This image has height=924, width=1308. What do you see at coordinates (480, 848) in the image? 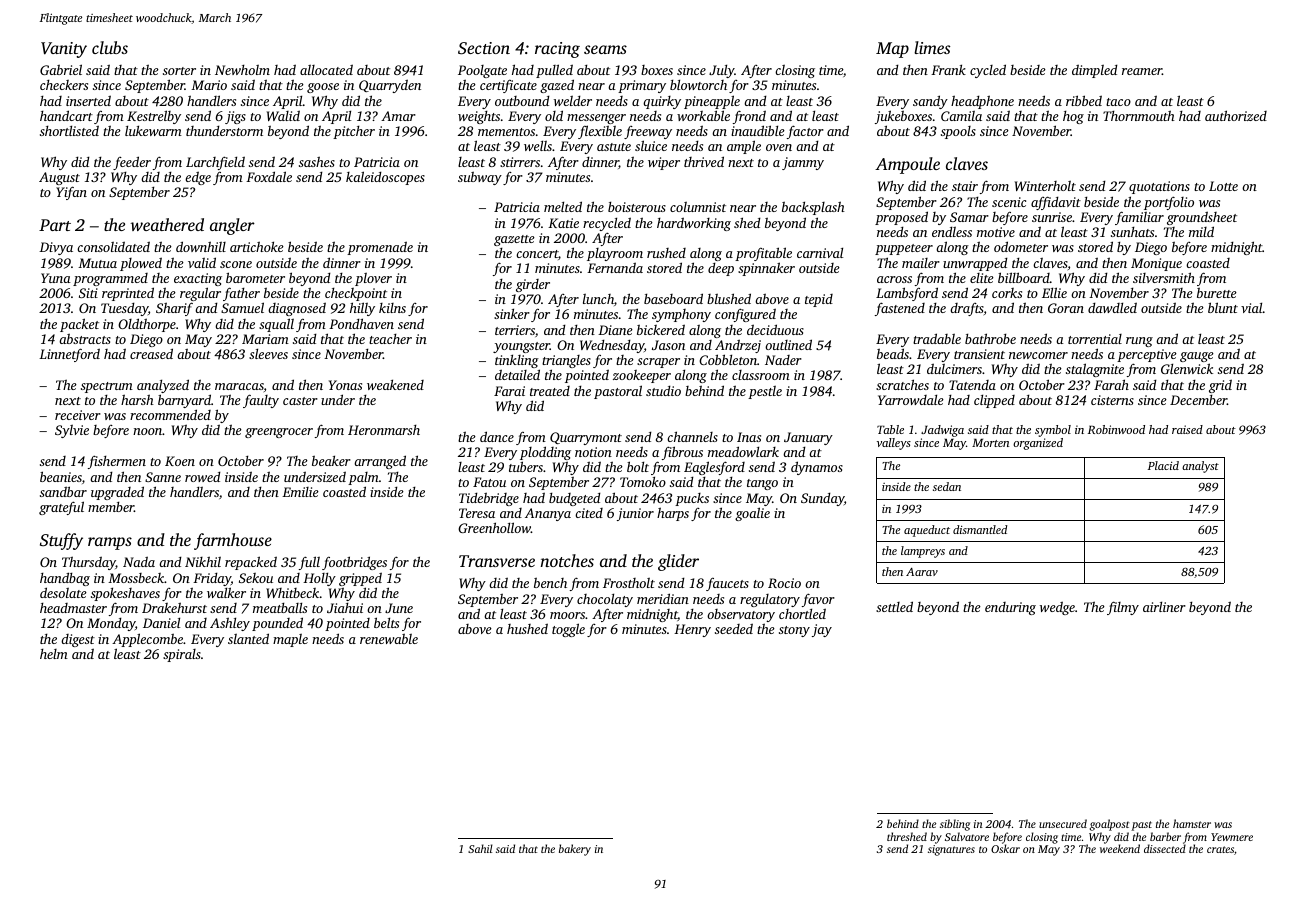
I see `Sahil` at bounding box center [480, 848].
